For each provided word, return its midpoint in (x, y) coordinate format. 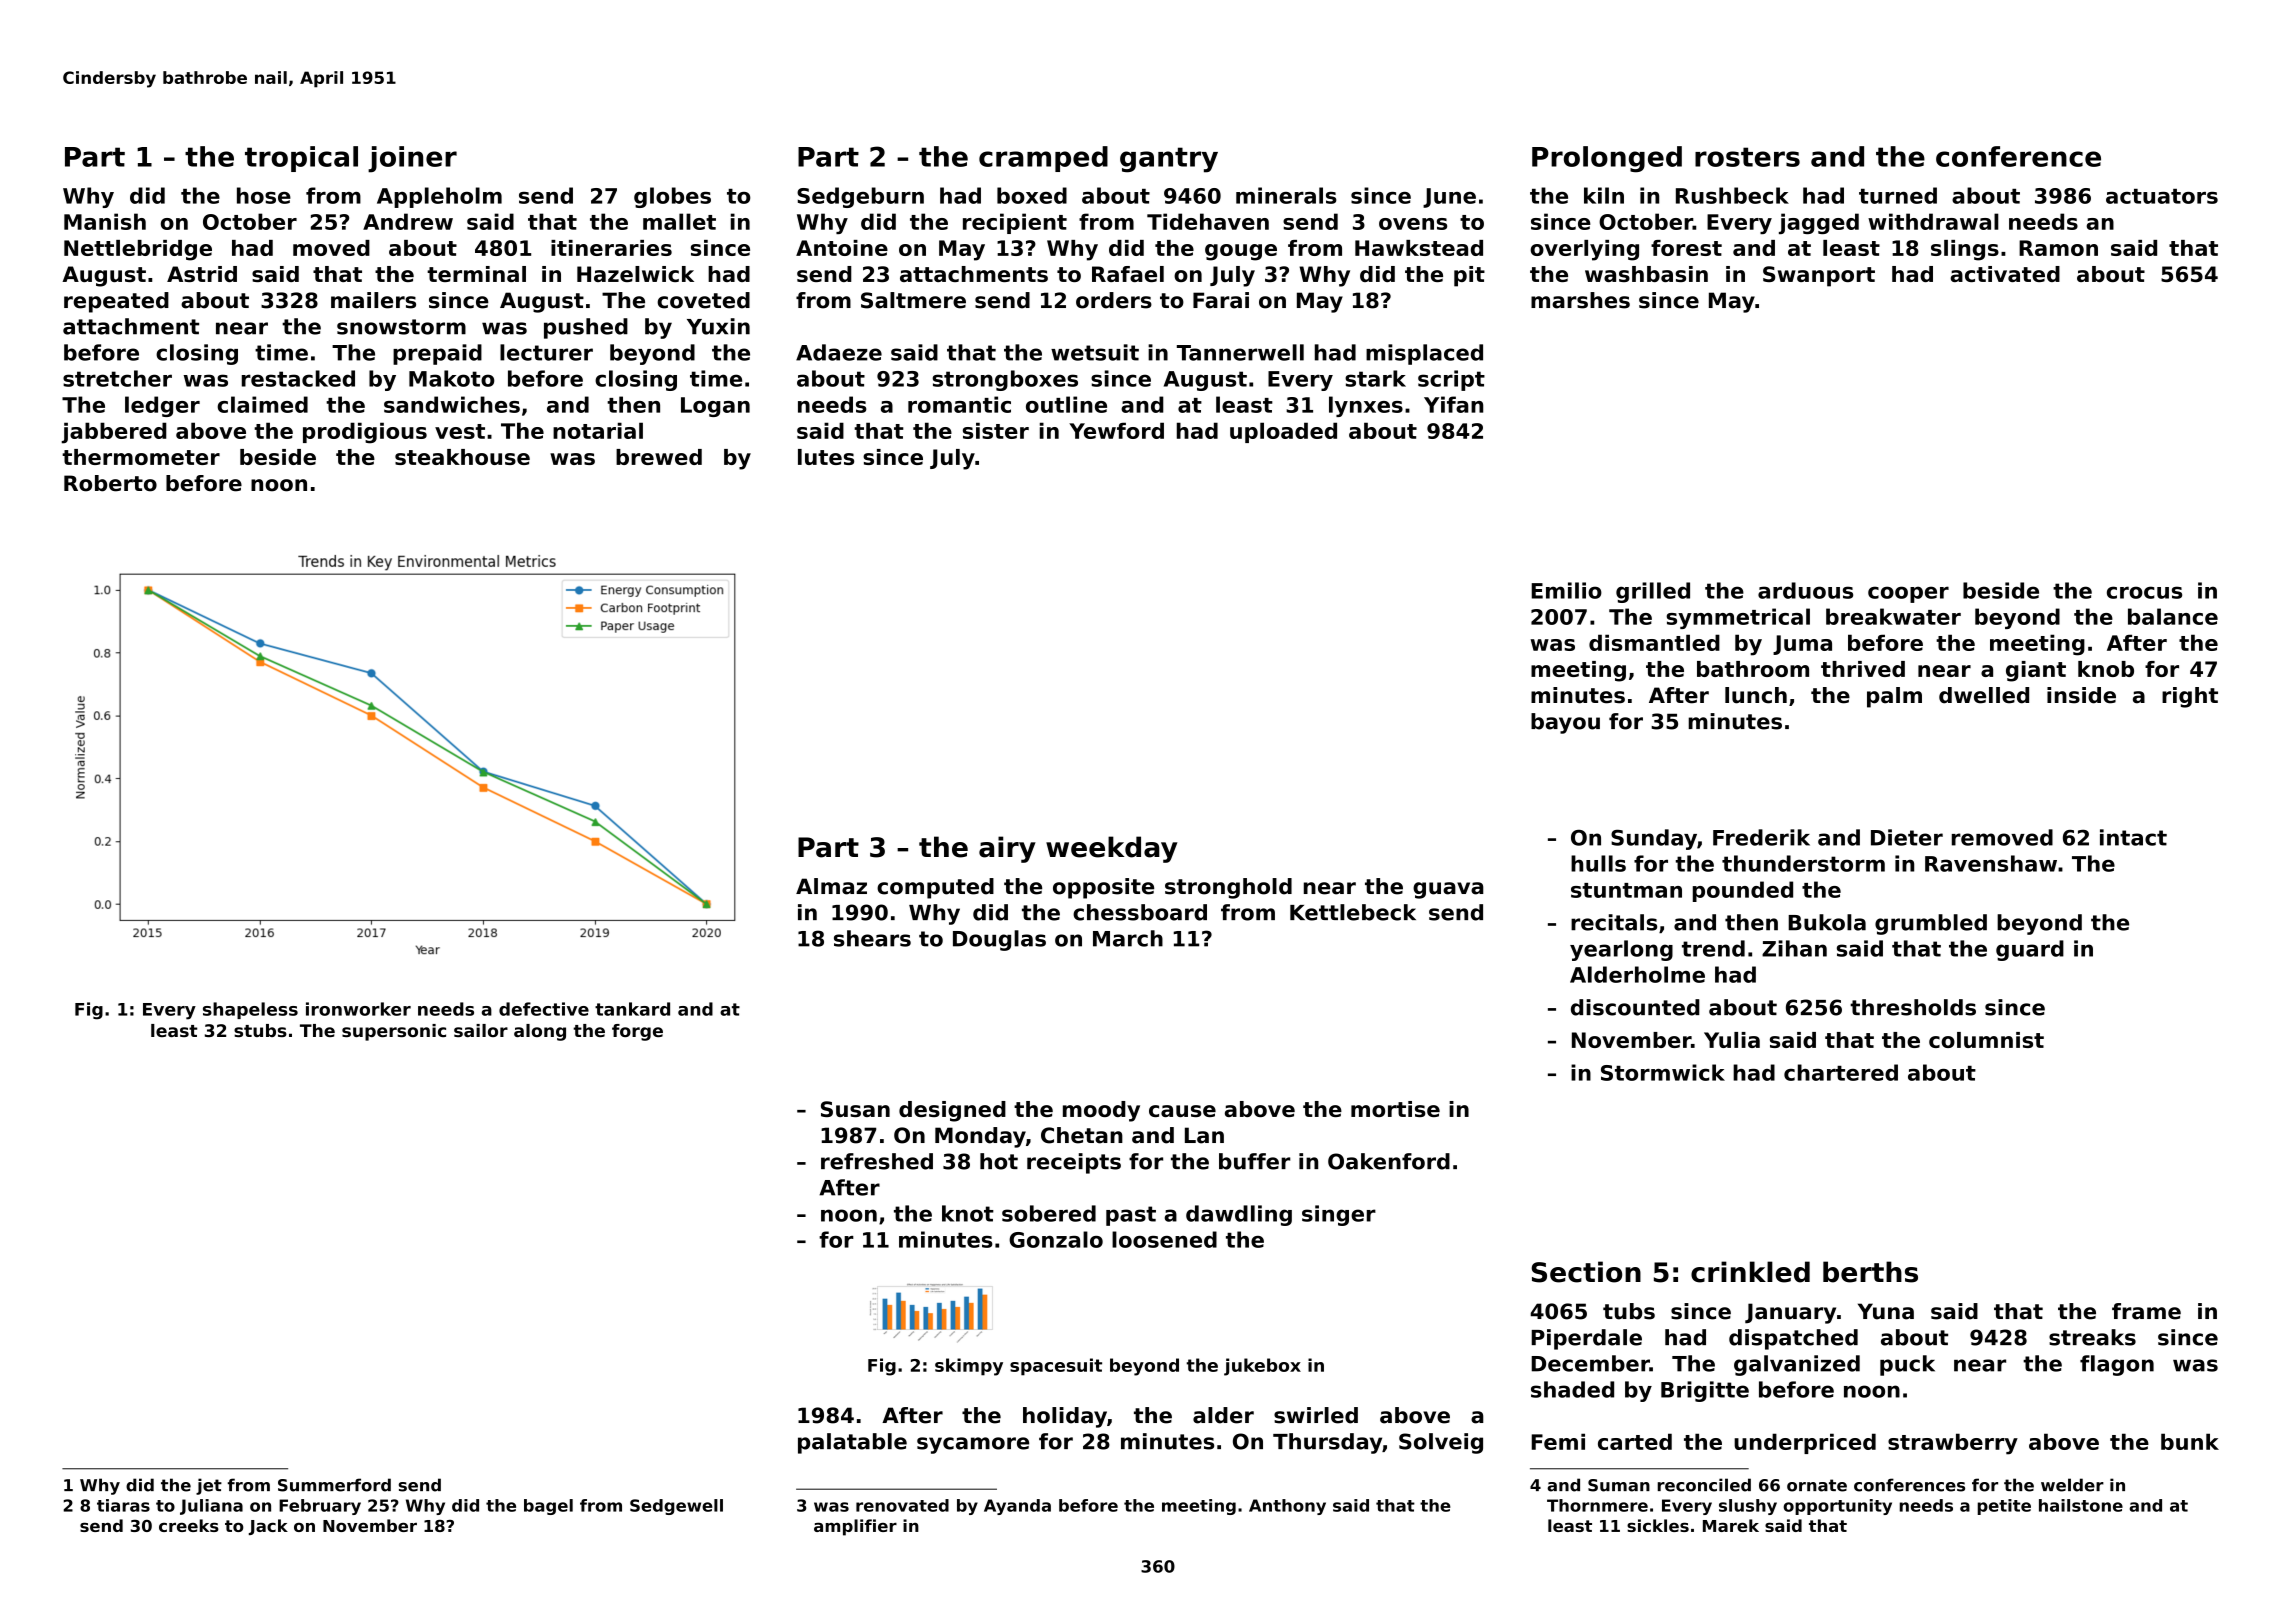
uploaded (1283, 432)
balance (2173, 616)
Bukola (1827, 922)
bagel (548, 1507)
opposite (1103, 888)
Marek (1731, 1525)
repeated (116, 302)
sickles (1658, 1525)
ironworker (358, 1009)
